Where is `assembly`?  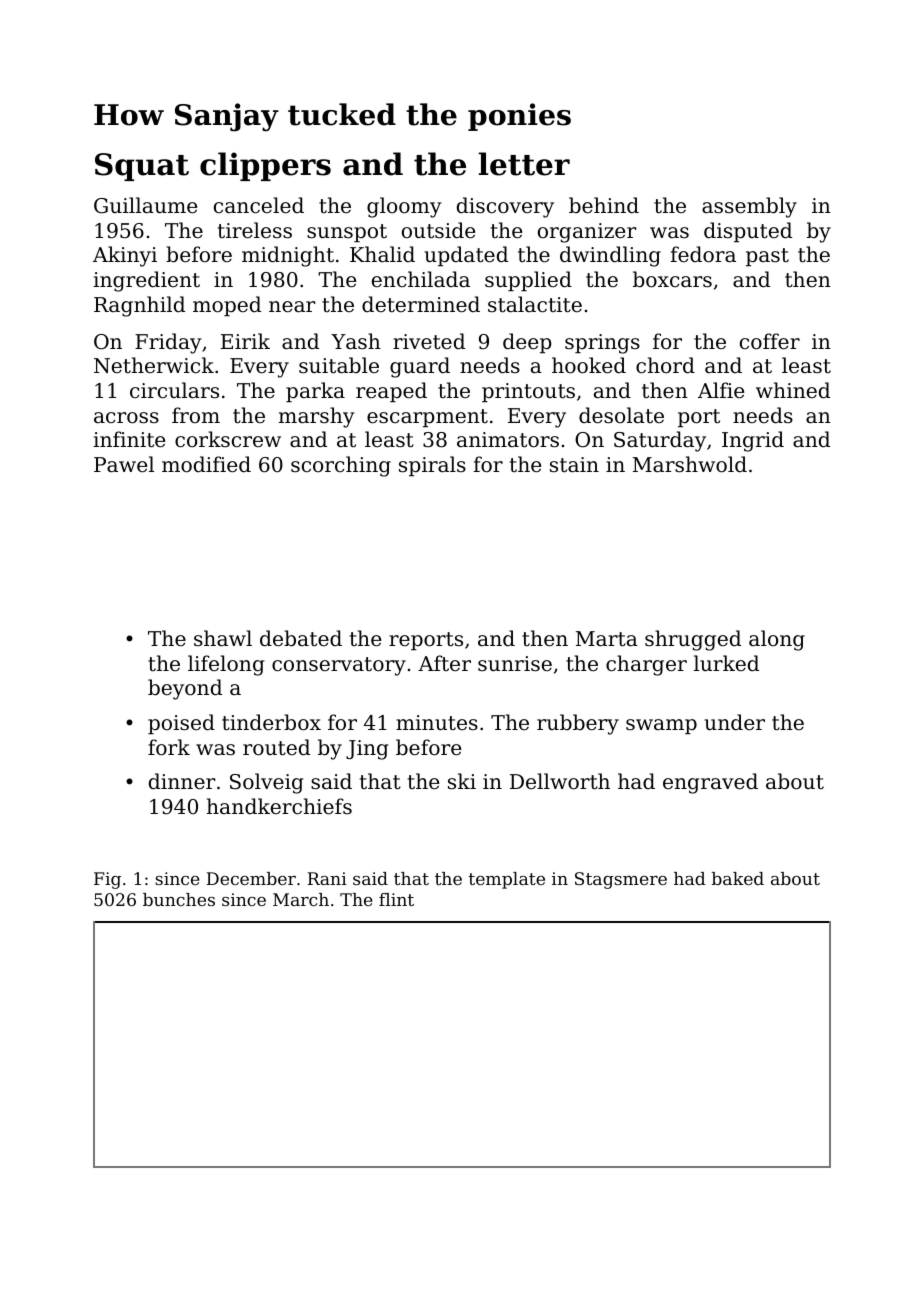
assembly is located at coordinates (749, 207).
